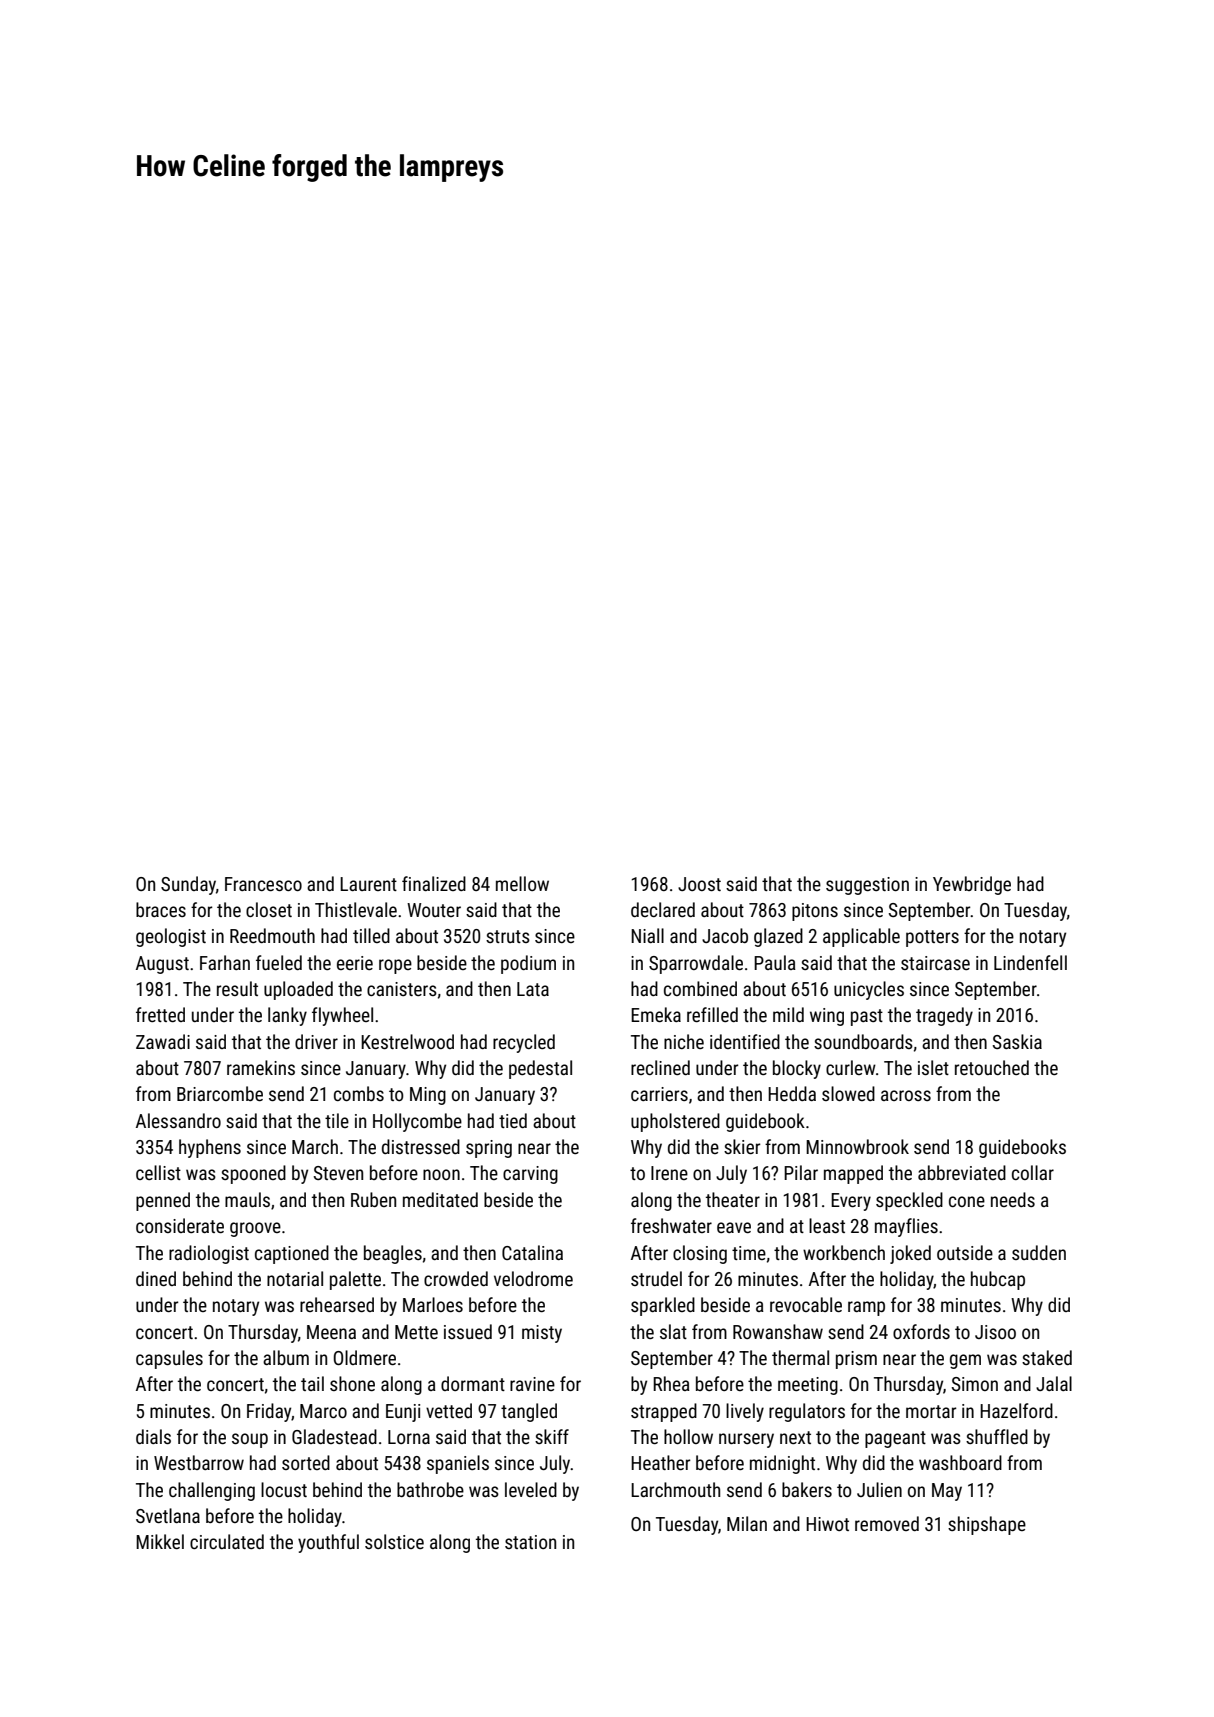 The width and height of the screenshot is (1214, 1717). I want to click on locust, so click(284, 1489).
